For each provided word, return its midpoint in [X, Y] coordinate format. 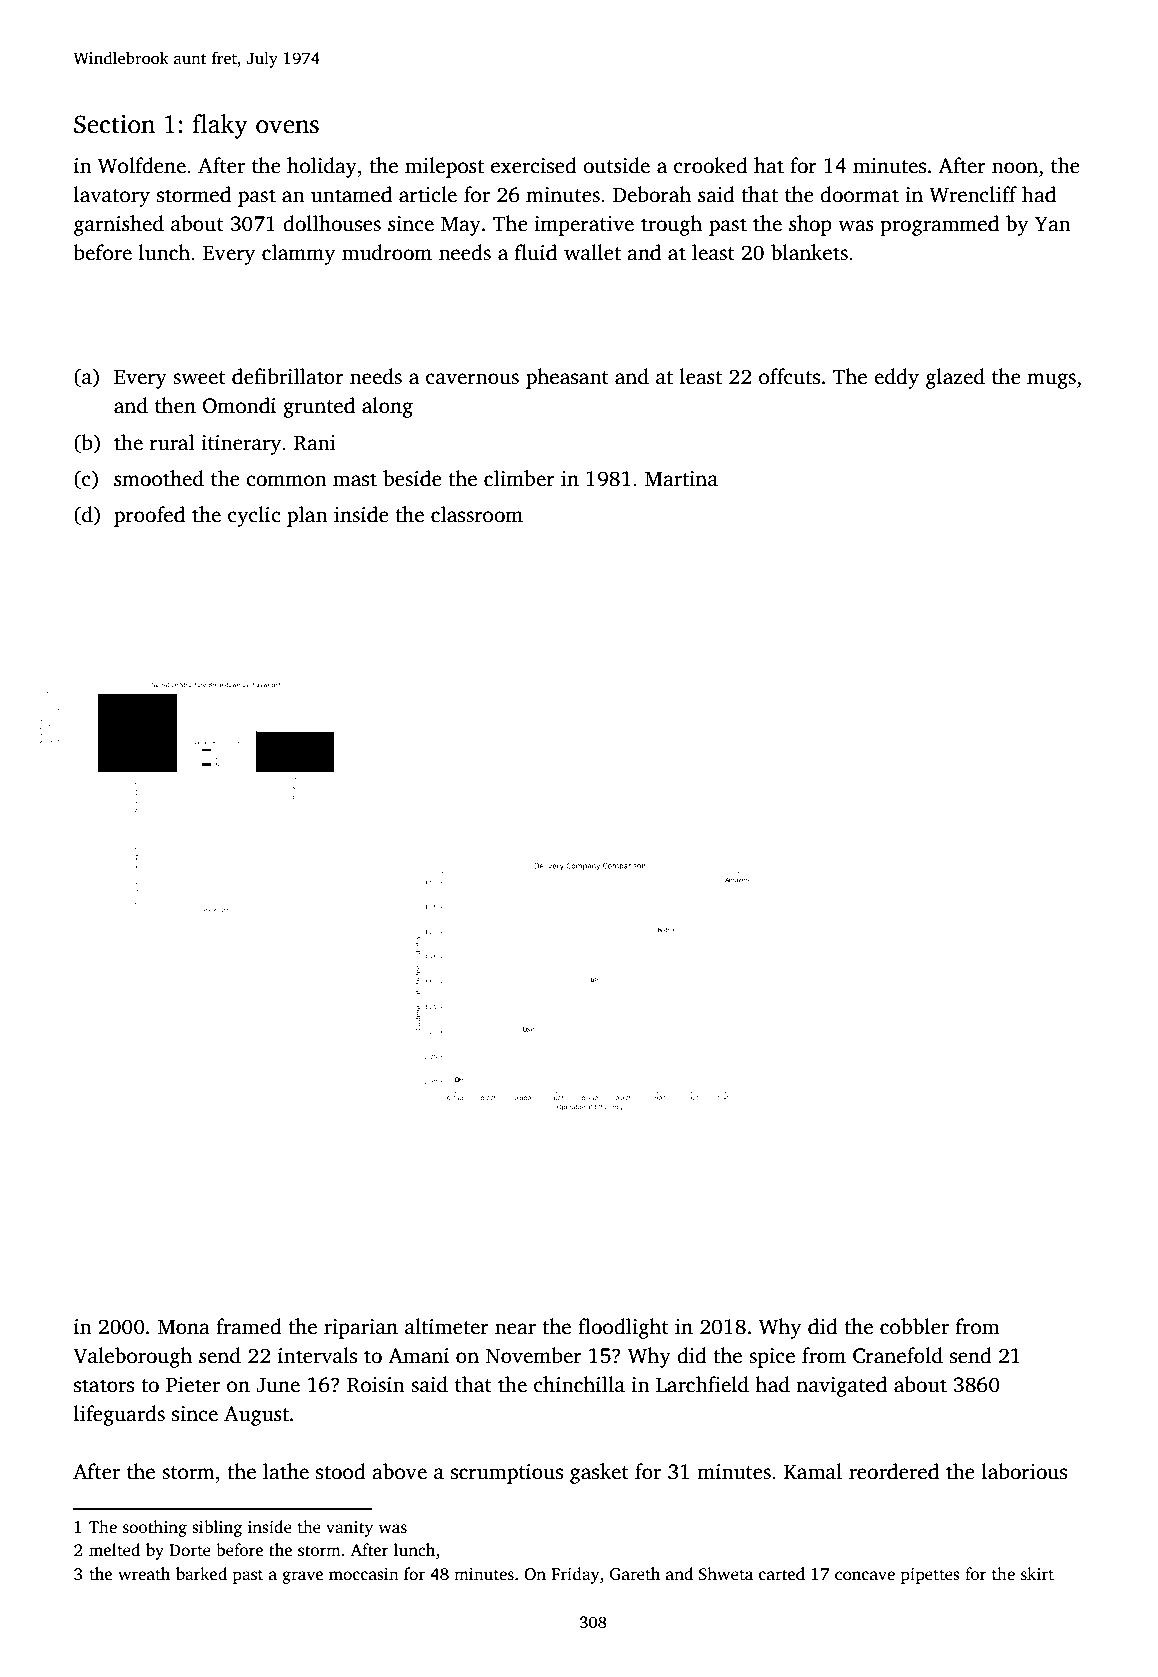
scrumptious [507, 1474]
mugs [1051, 381]
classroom [477, 514]
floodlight [623, 1328]
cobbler [914, 1326]
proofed [149, 516]
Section [114, 124]
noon [1015, 168]
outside [616, 165]
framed [249, 1326]
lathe [286, 1471]
